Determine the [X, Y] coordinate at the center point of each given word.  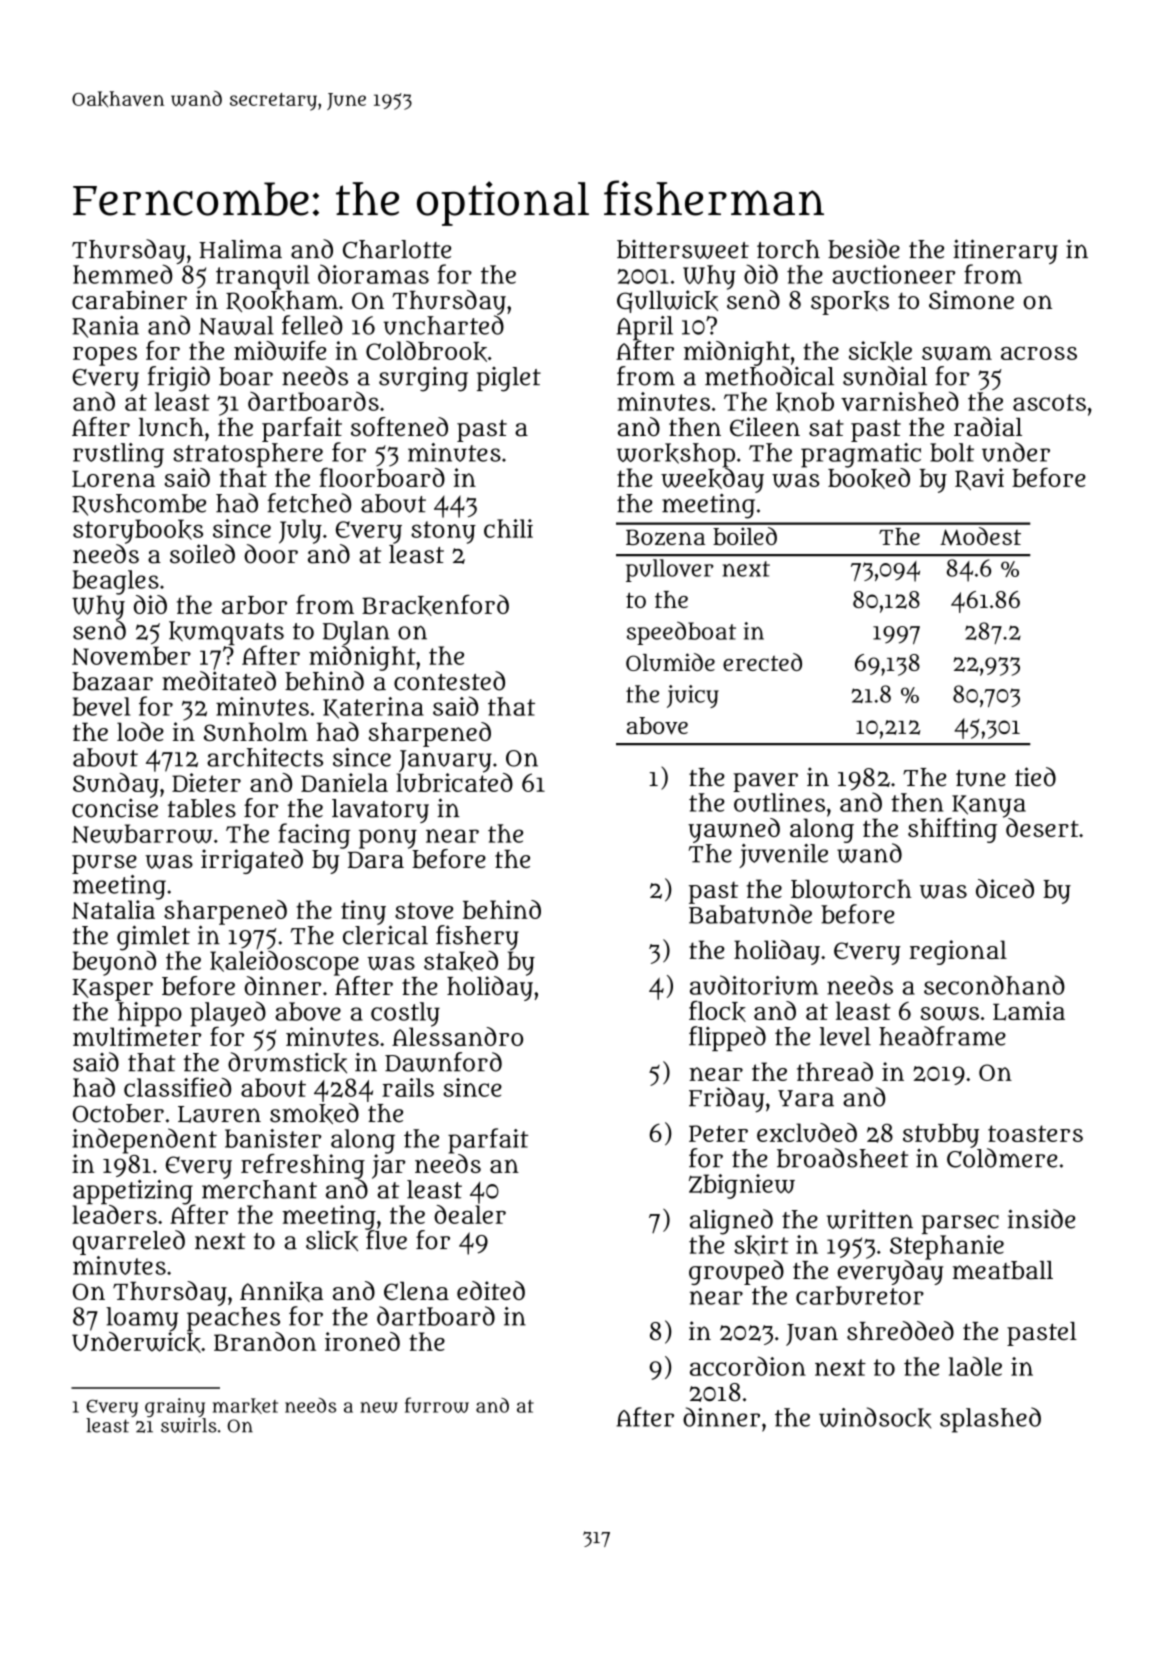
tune [981, 778]
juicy [693, 696]
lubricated [454, 782]
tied [1035, 777]
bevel [101, 706]
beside [864, 249]
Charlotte [397, 249]
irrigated [252, 861]
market [245, 1406]
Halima [240, 249]
